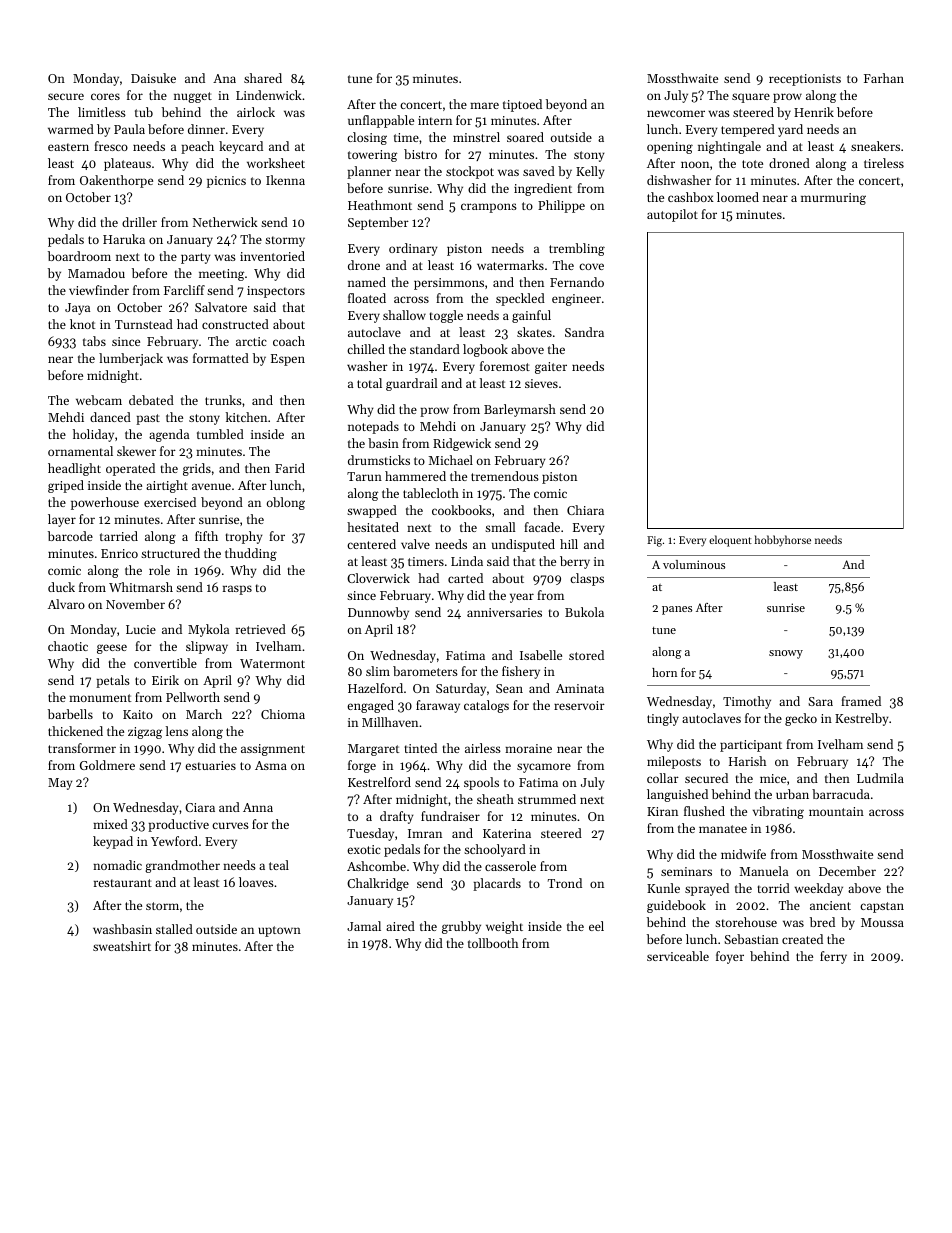 The height and width of the document is (1233, 952). What do you see at coordinates (884, 78) in the document?
I see `Farhan` at bounding box center [884, 78].
